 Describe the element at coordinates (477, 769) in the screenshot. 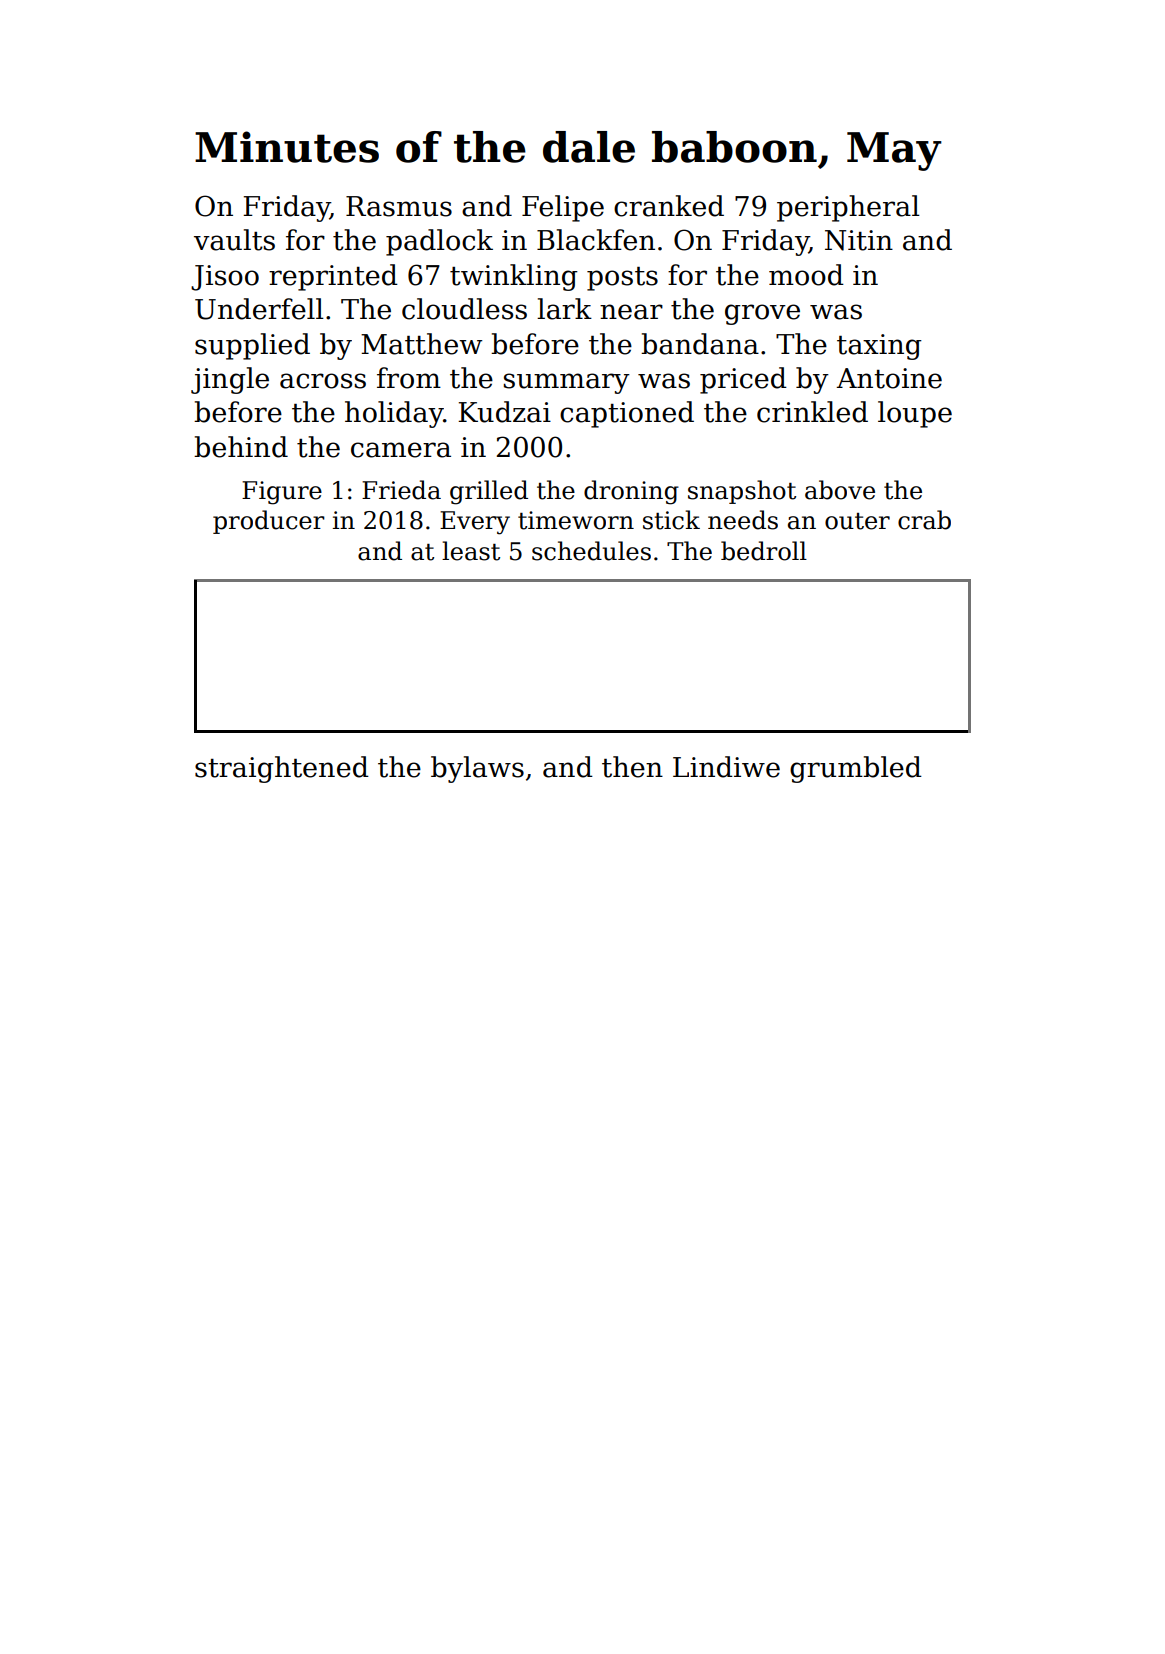

I see `bylaws` at that location.
